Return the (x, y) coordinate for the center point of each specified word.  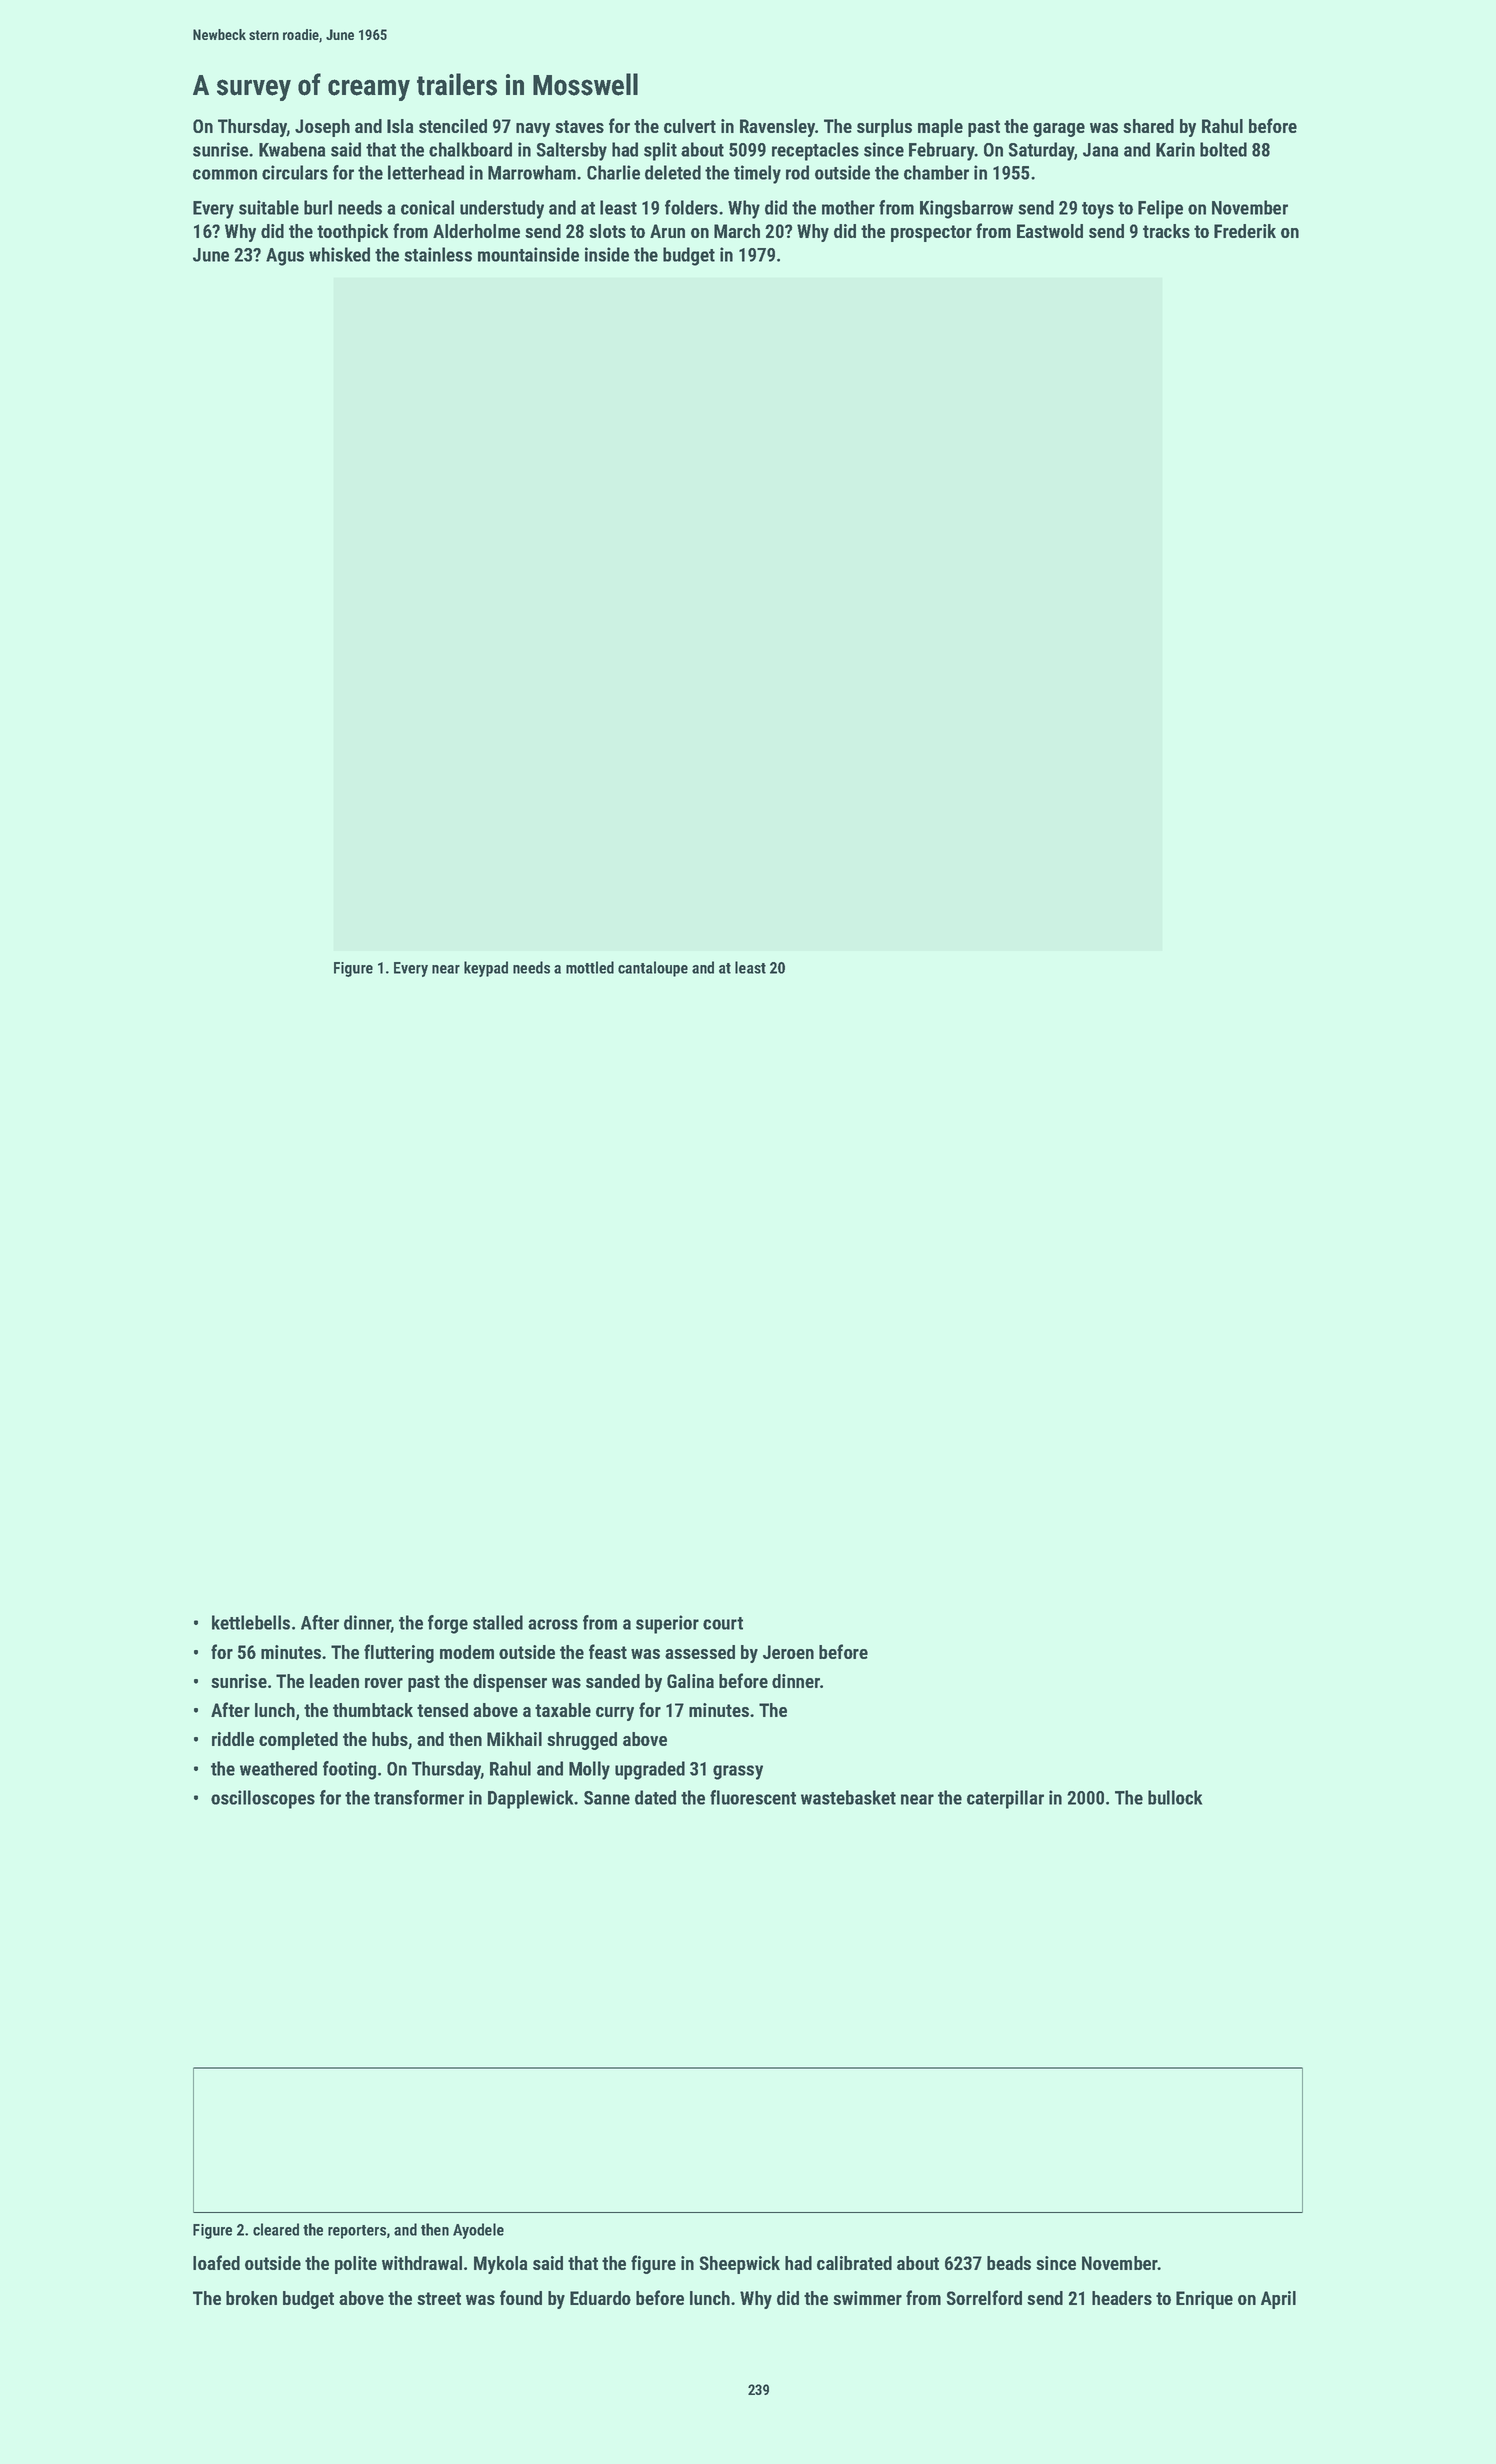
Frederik (1245, 231)
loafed (216, 2262)
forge (448, 1624)
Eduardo (600, 2298)
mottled (590, 967)
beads (1009, 2263)
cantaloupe (653, 969)
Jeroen (788, 1652)
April (1278, 2300)
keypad (486, 969)
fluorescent (753, 1797)
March (737, 231)
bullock (1175, 1797)
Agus (285, 257)
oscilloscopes (263, 1799)
